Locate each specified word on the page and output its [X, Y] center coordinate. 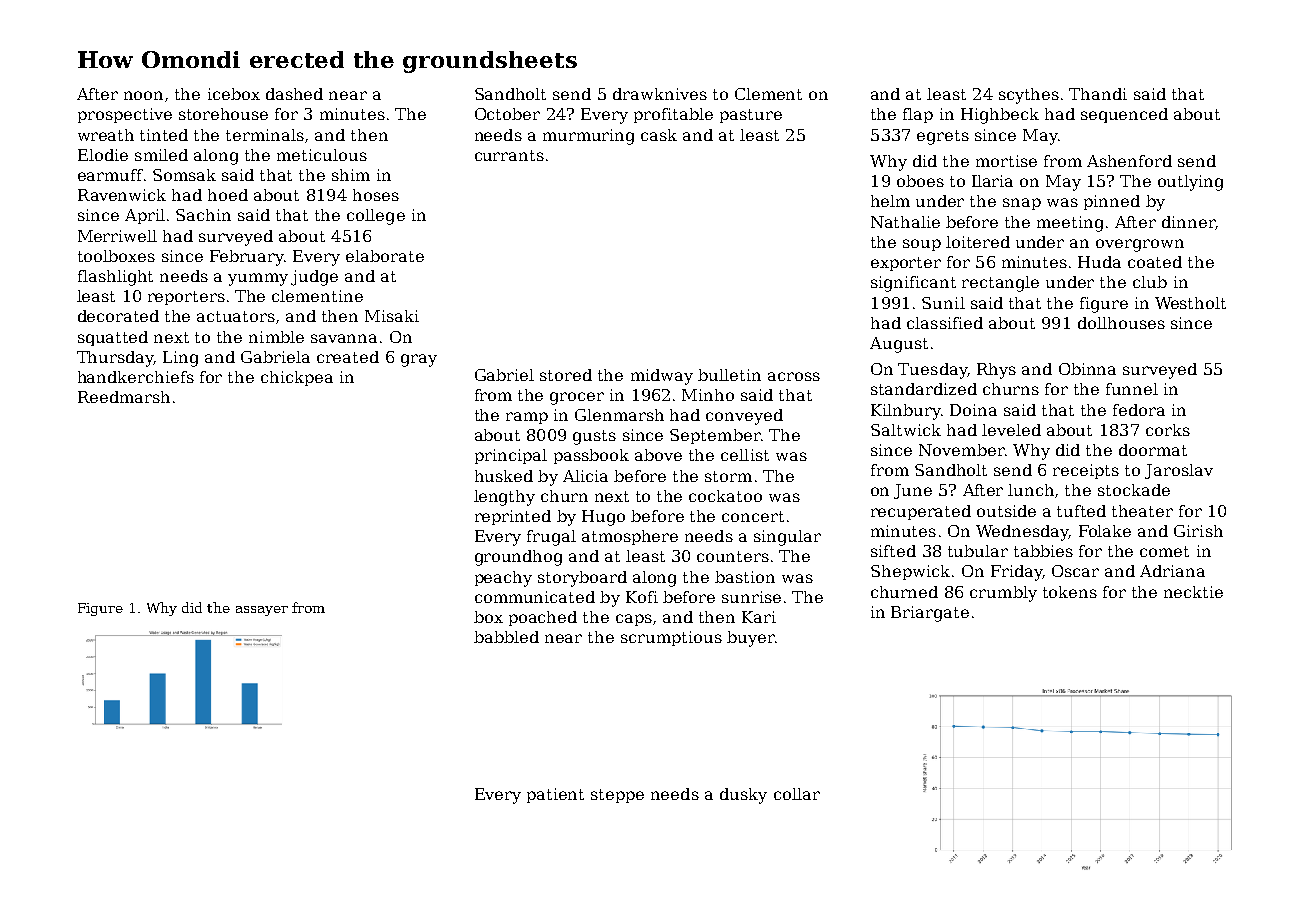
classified [945, 323]
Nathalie [905, 222]
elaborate [385, 256]
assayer [262, 611]
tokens [1070, 592]
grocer [577, 398]
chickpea [297, 378]
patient [555, 795]
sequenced [1124, 115]
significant [913, 284]
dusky [743, 796]
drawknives [660, 94]
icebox [234, 94]
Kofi [642, 597]
